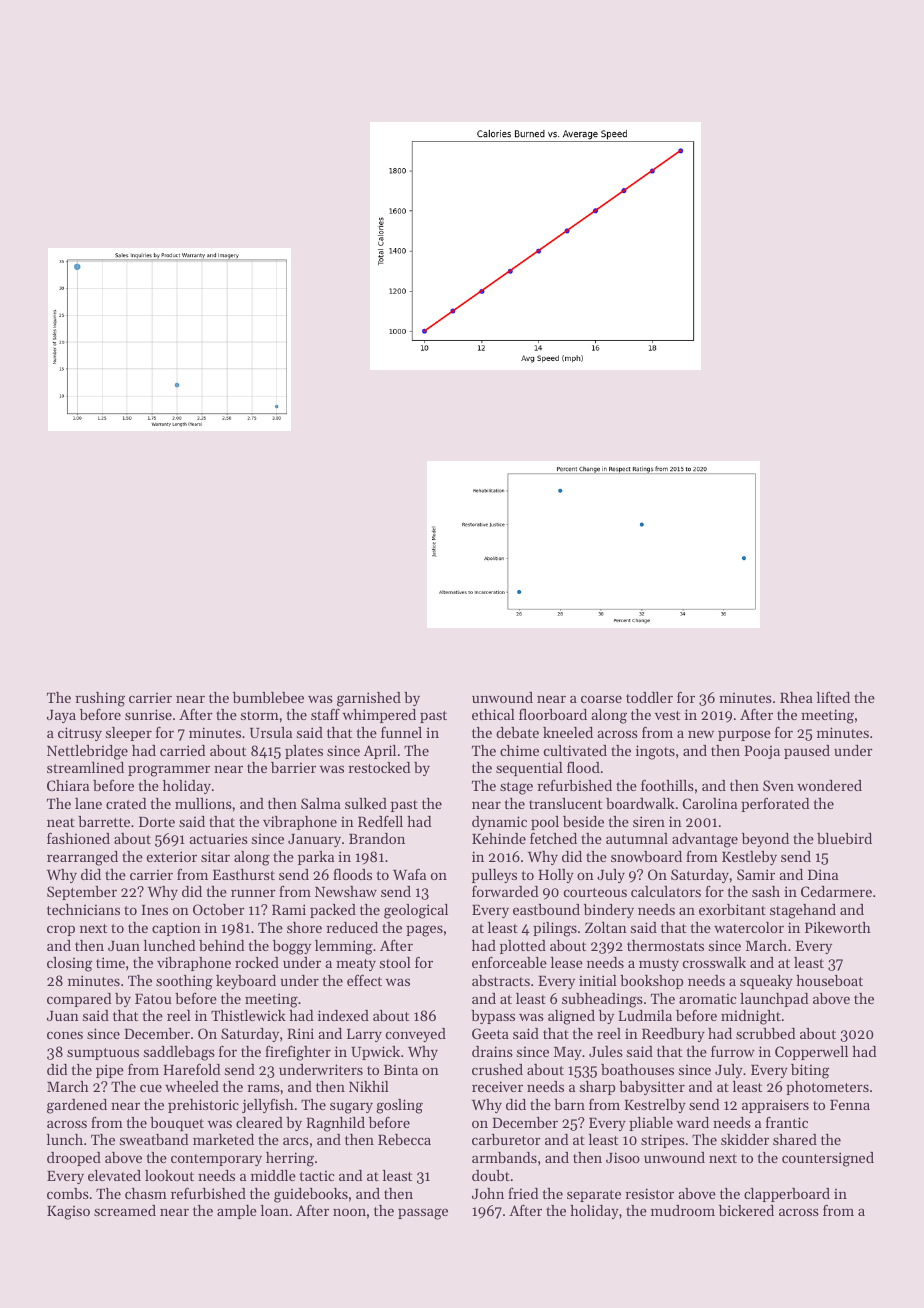 This image has height=1308, width=924. What do you see at coordinates (775, 804) in the image?
I see `perforated` at bounding box center [775, 804].
